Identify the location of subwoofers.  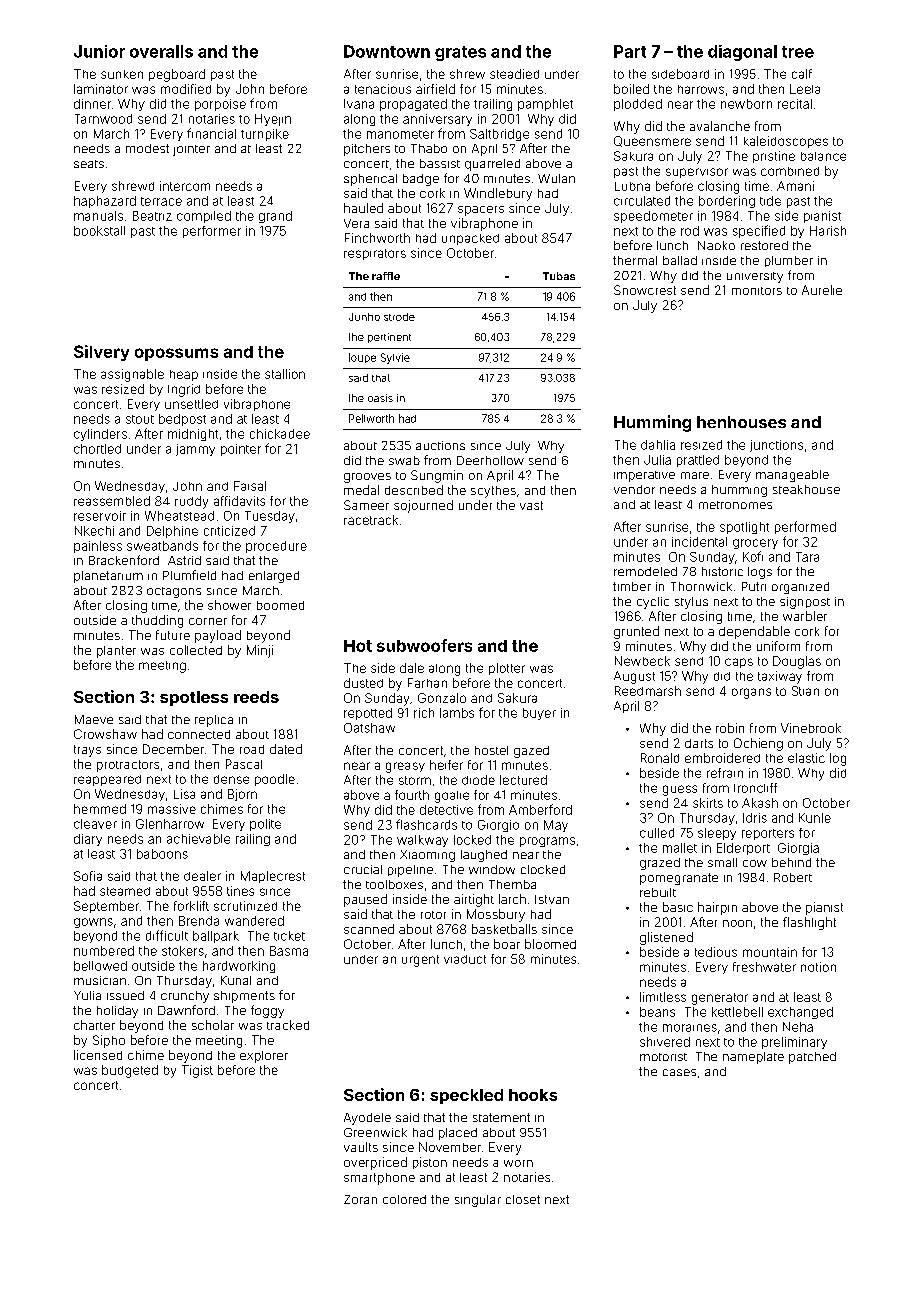
(424, 645).
